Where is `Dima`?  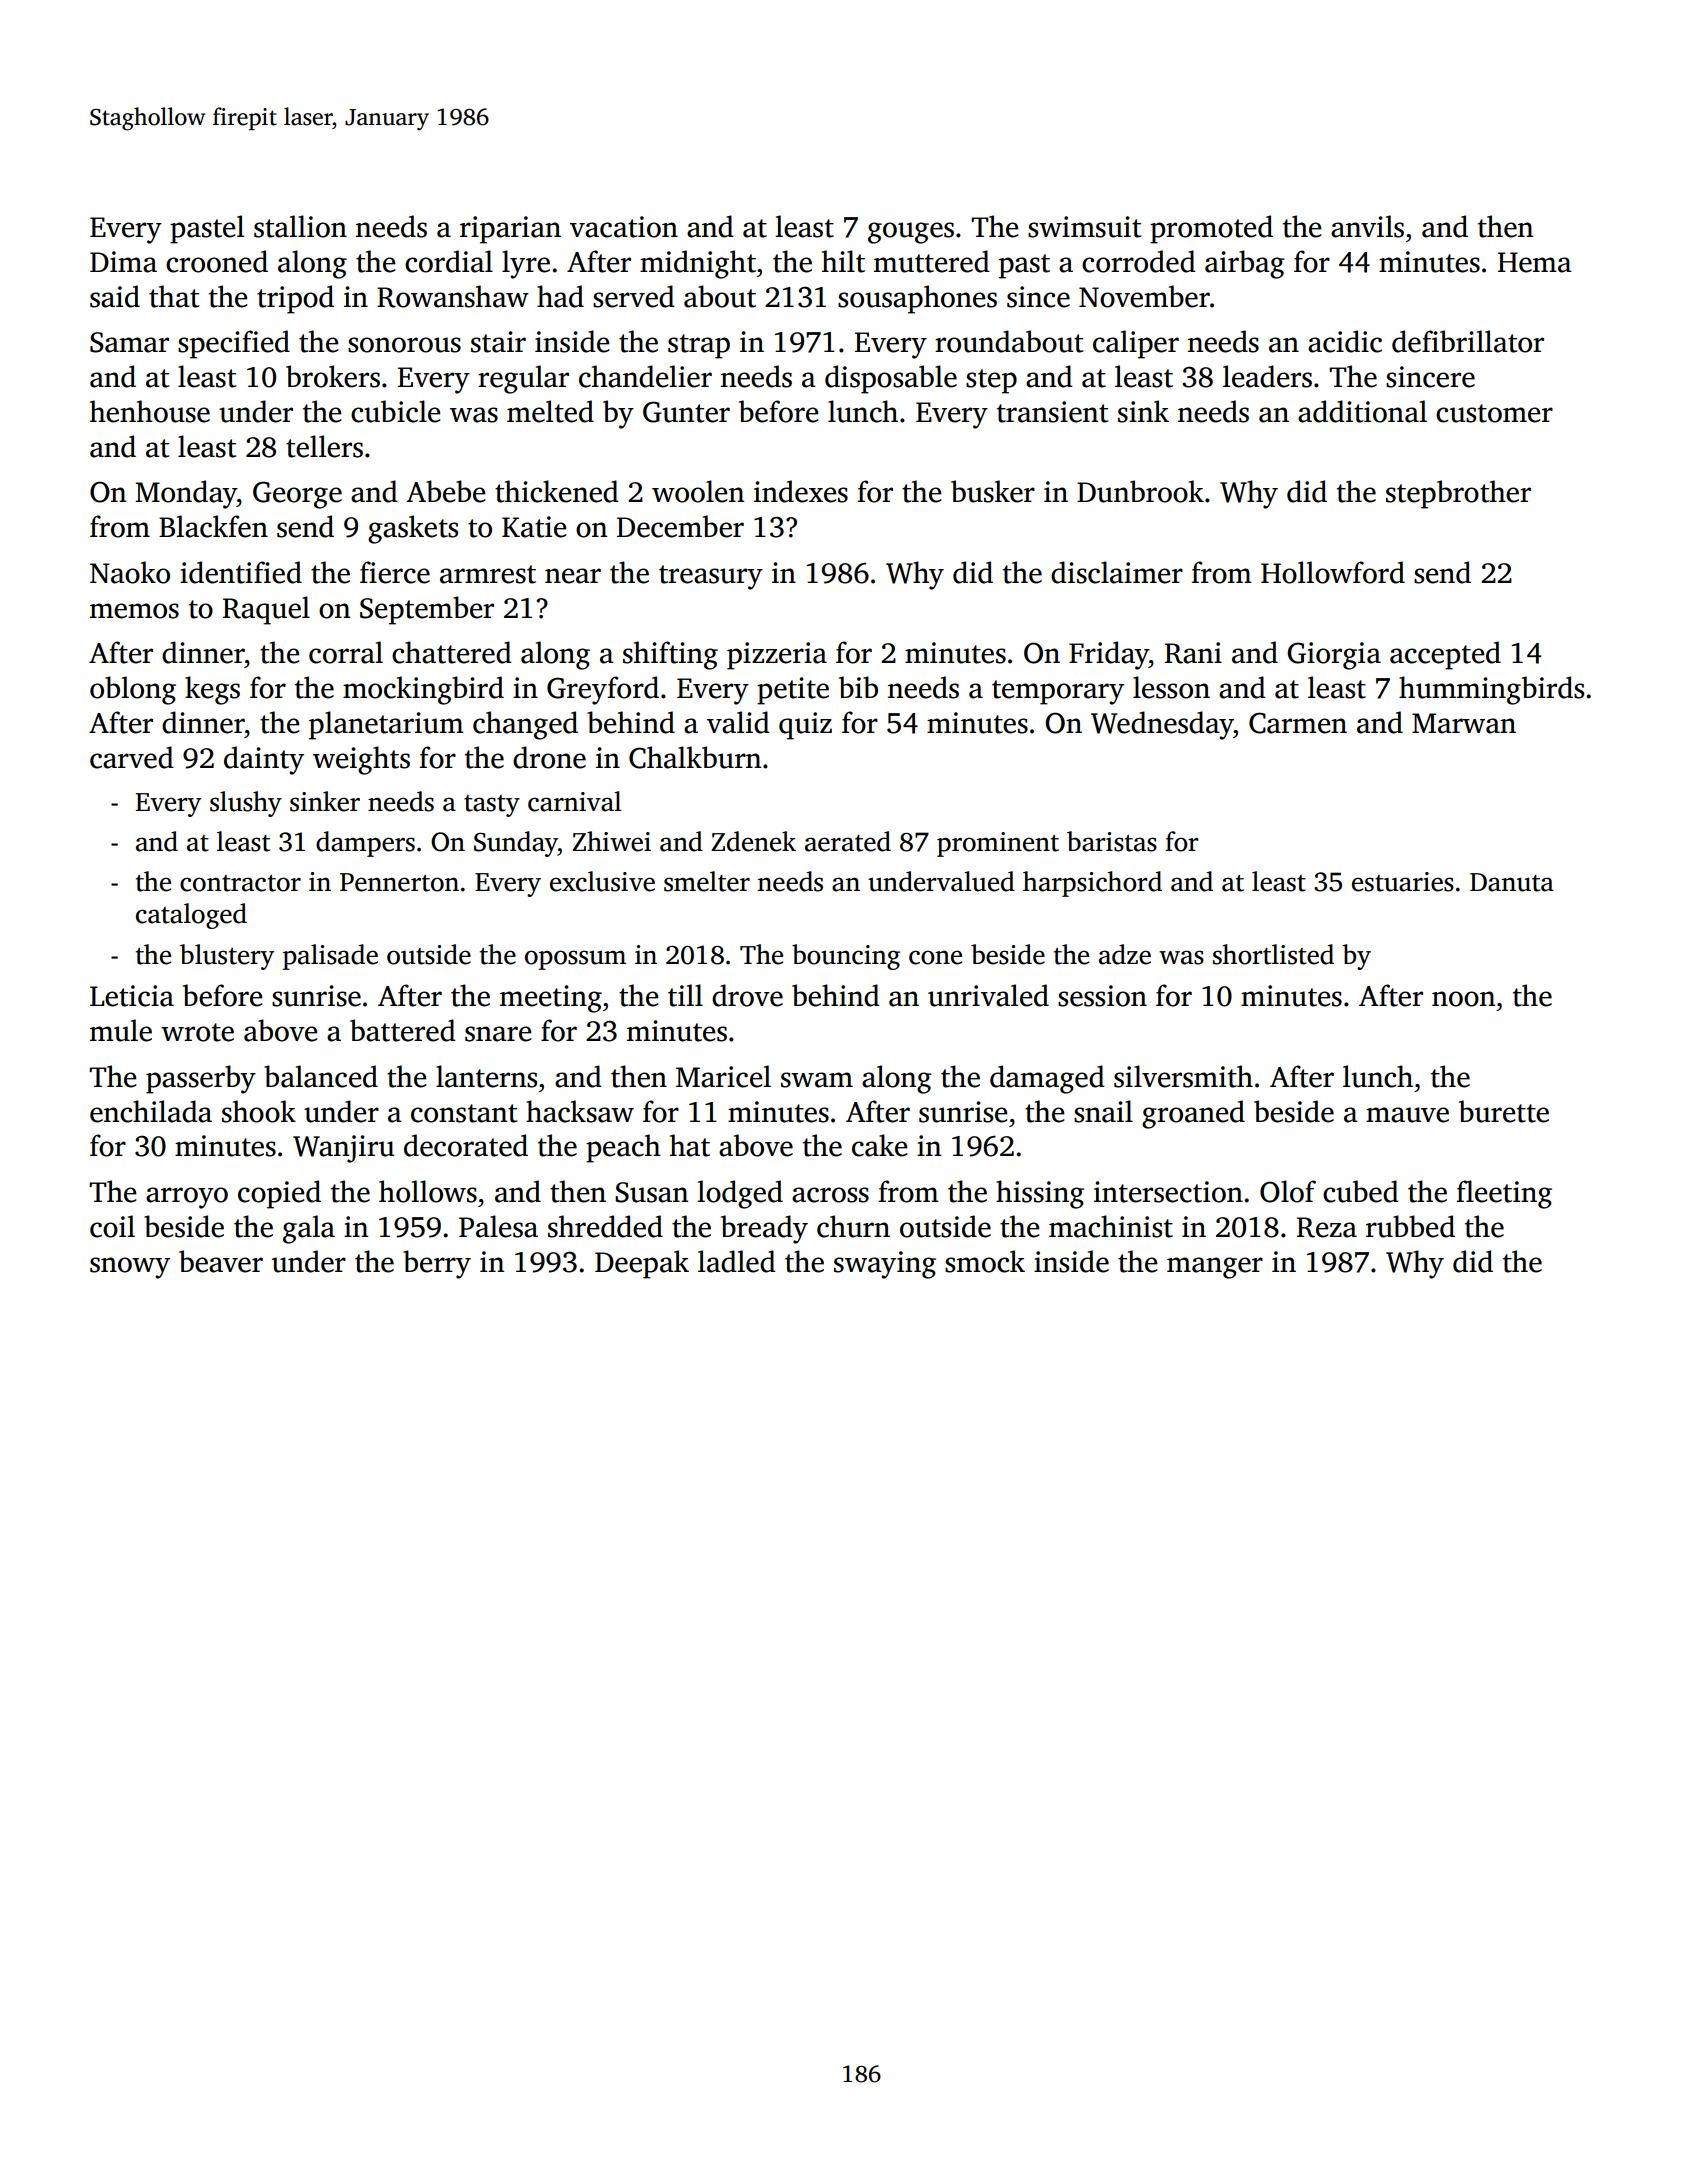 Dima is located at coordinates (123, 262).
